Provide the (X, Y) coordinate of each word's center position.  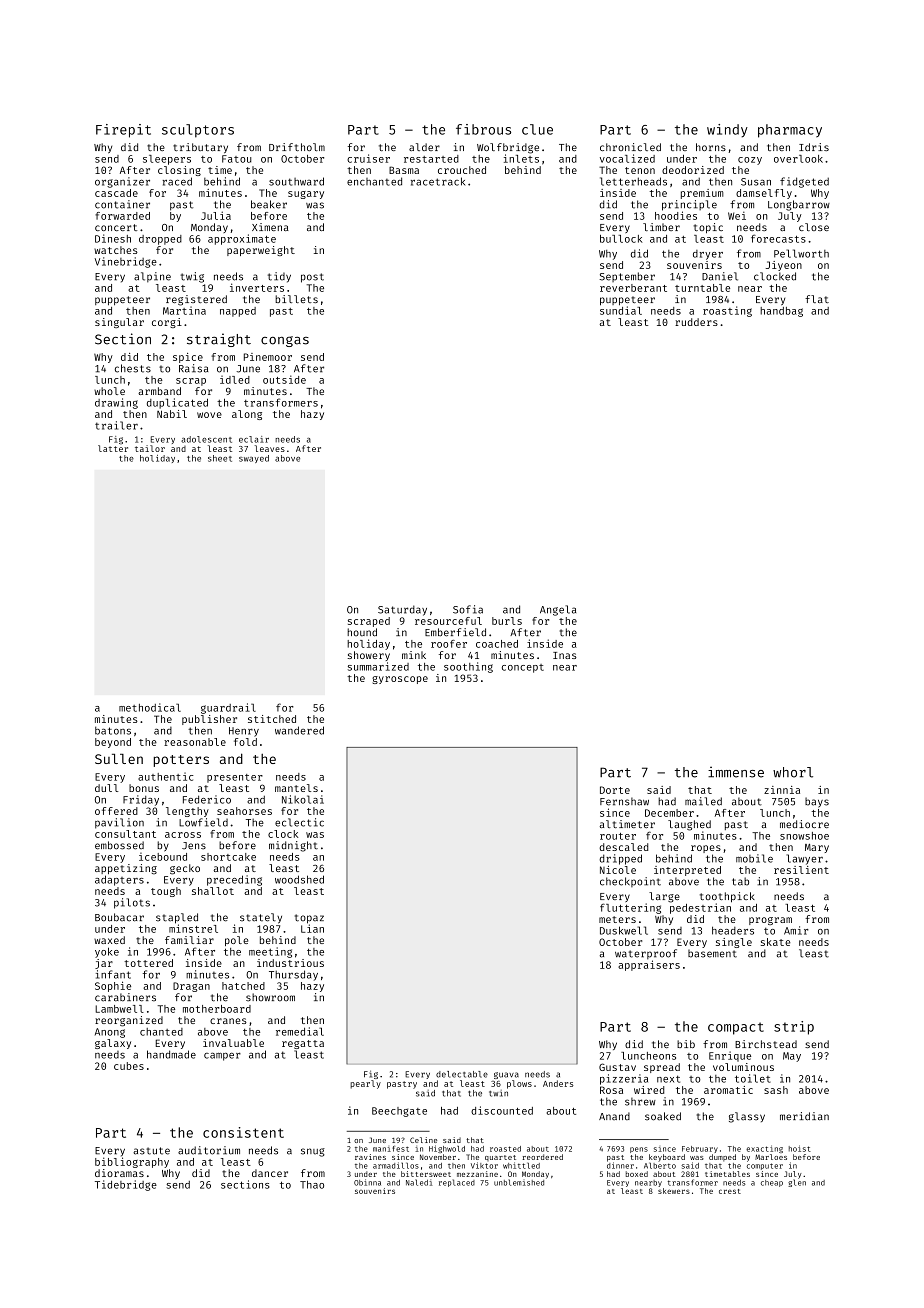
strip (794, 1028)
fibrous (483, 129)
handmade (171, 1054)
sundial (621, 310)
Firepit (123, 131)
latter (113, 448)
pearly (365, 1084)
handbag (781, 312)
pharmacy (790, 131)
